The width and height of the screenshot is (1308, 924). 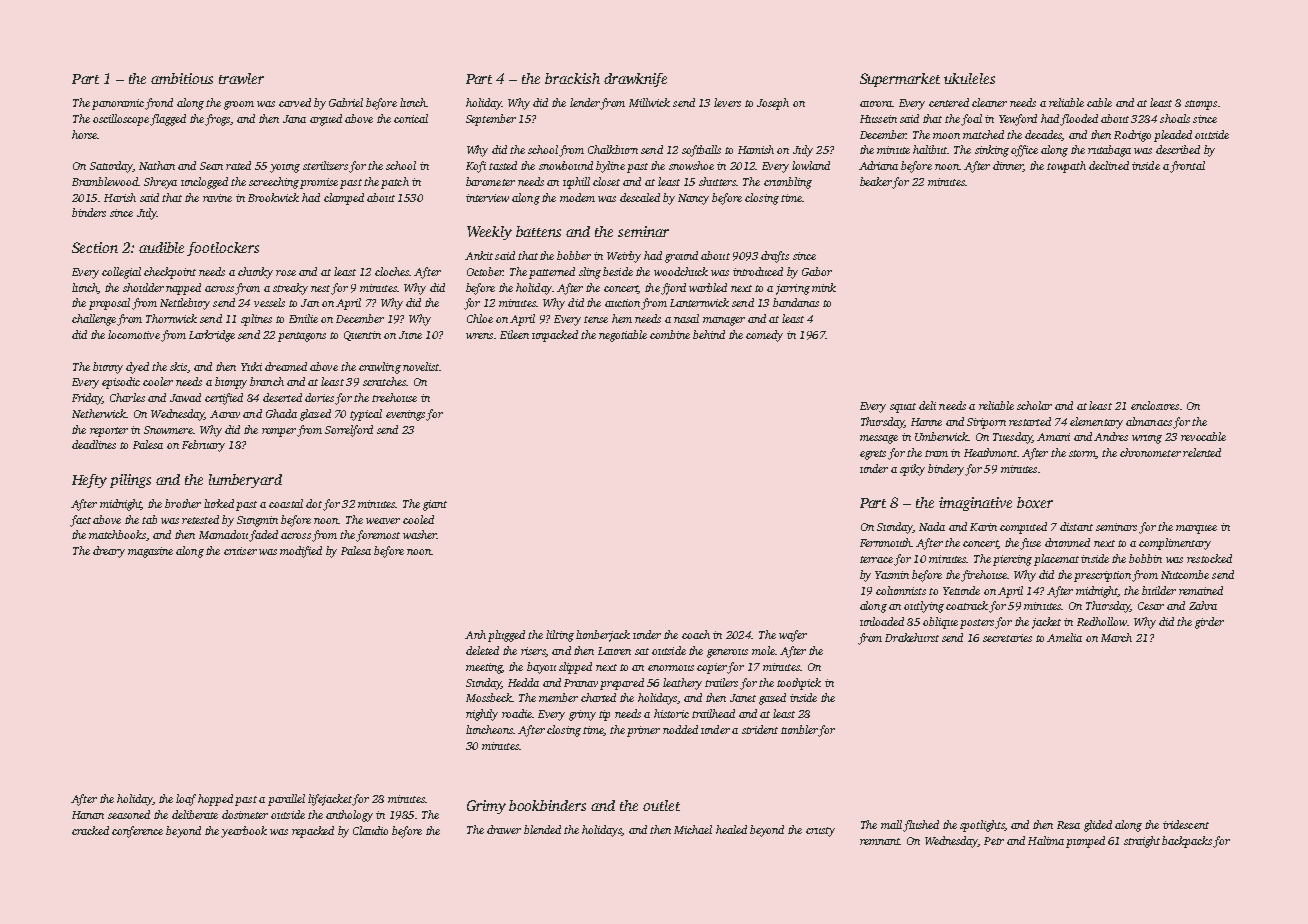 What do you see at coordinates (824, 287) in the screenshot?
I see `mink` at bounding box center [824, 287].
